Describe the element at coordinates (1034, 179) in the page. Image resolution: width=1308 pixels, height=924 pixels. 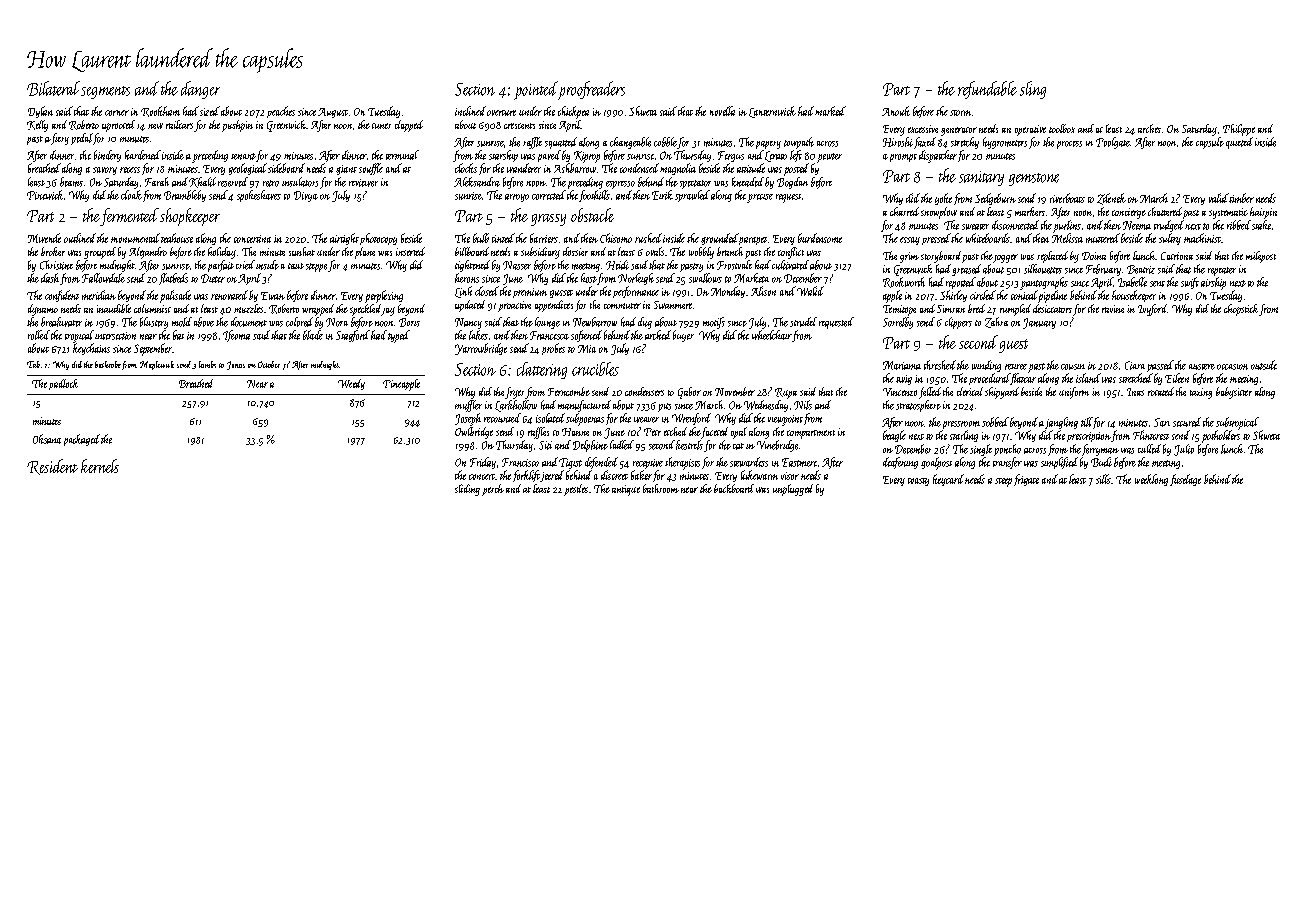
I see `gemstone` at that location.
